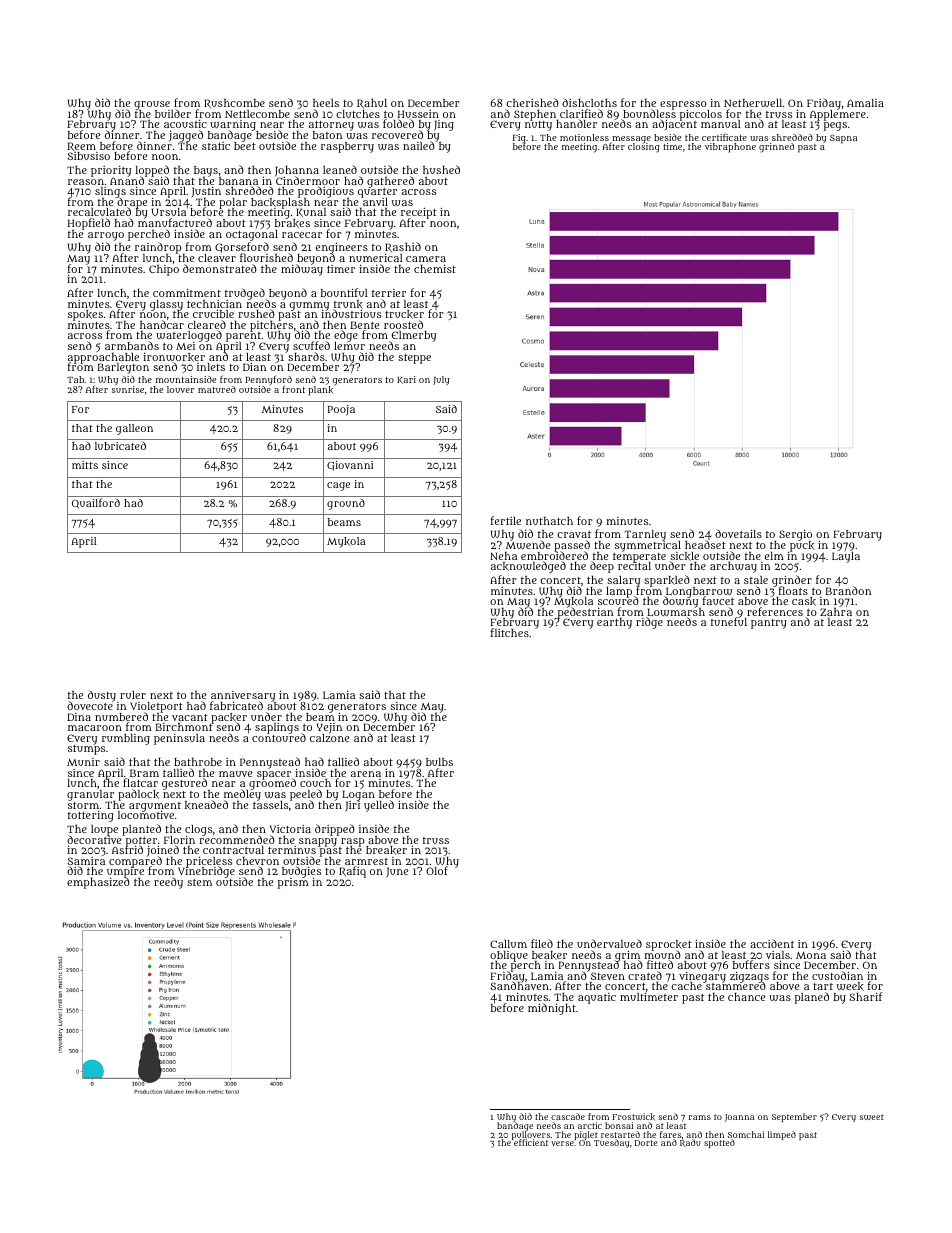 The height and width of the document is (1233, 952). Describe the element at coordinates (138, 795) in the document. I see `padlock` at that location.
